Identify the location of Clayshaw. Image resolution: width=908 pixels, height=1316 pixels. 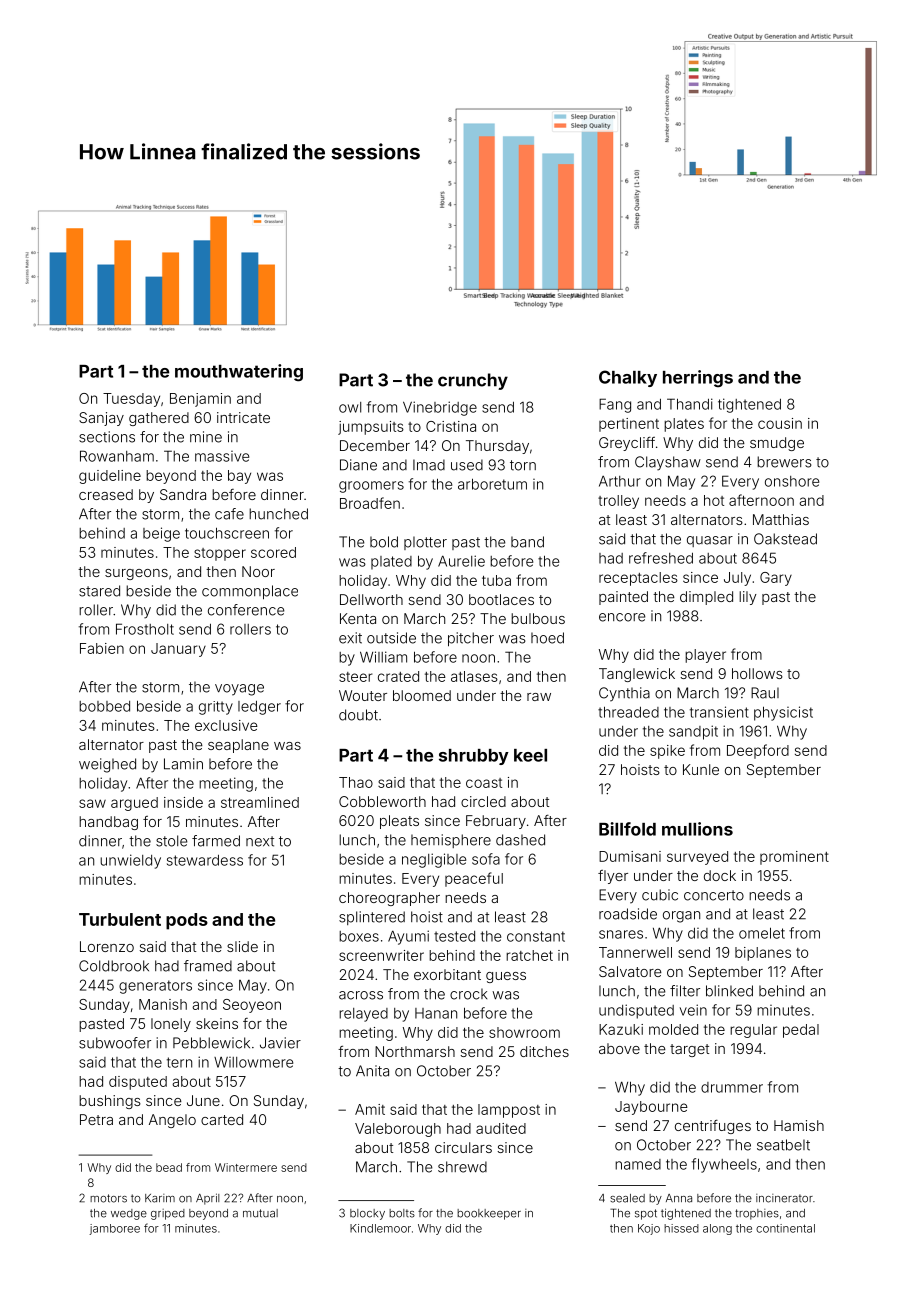
(668, 463).
